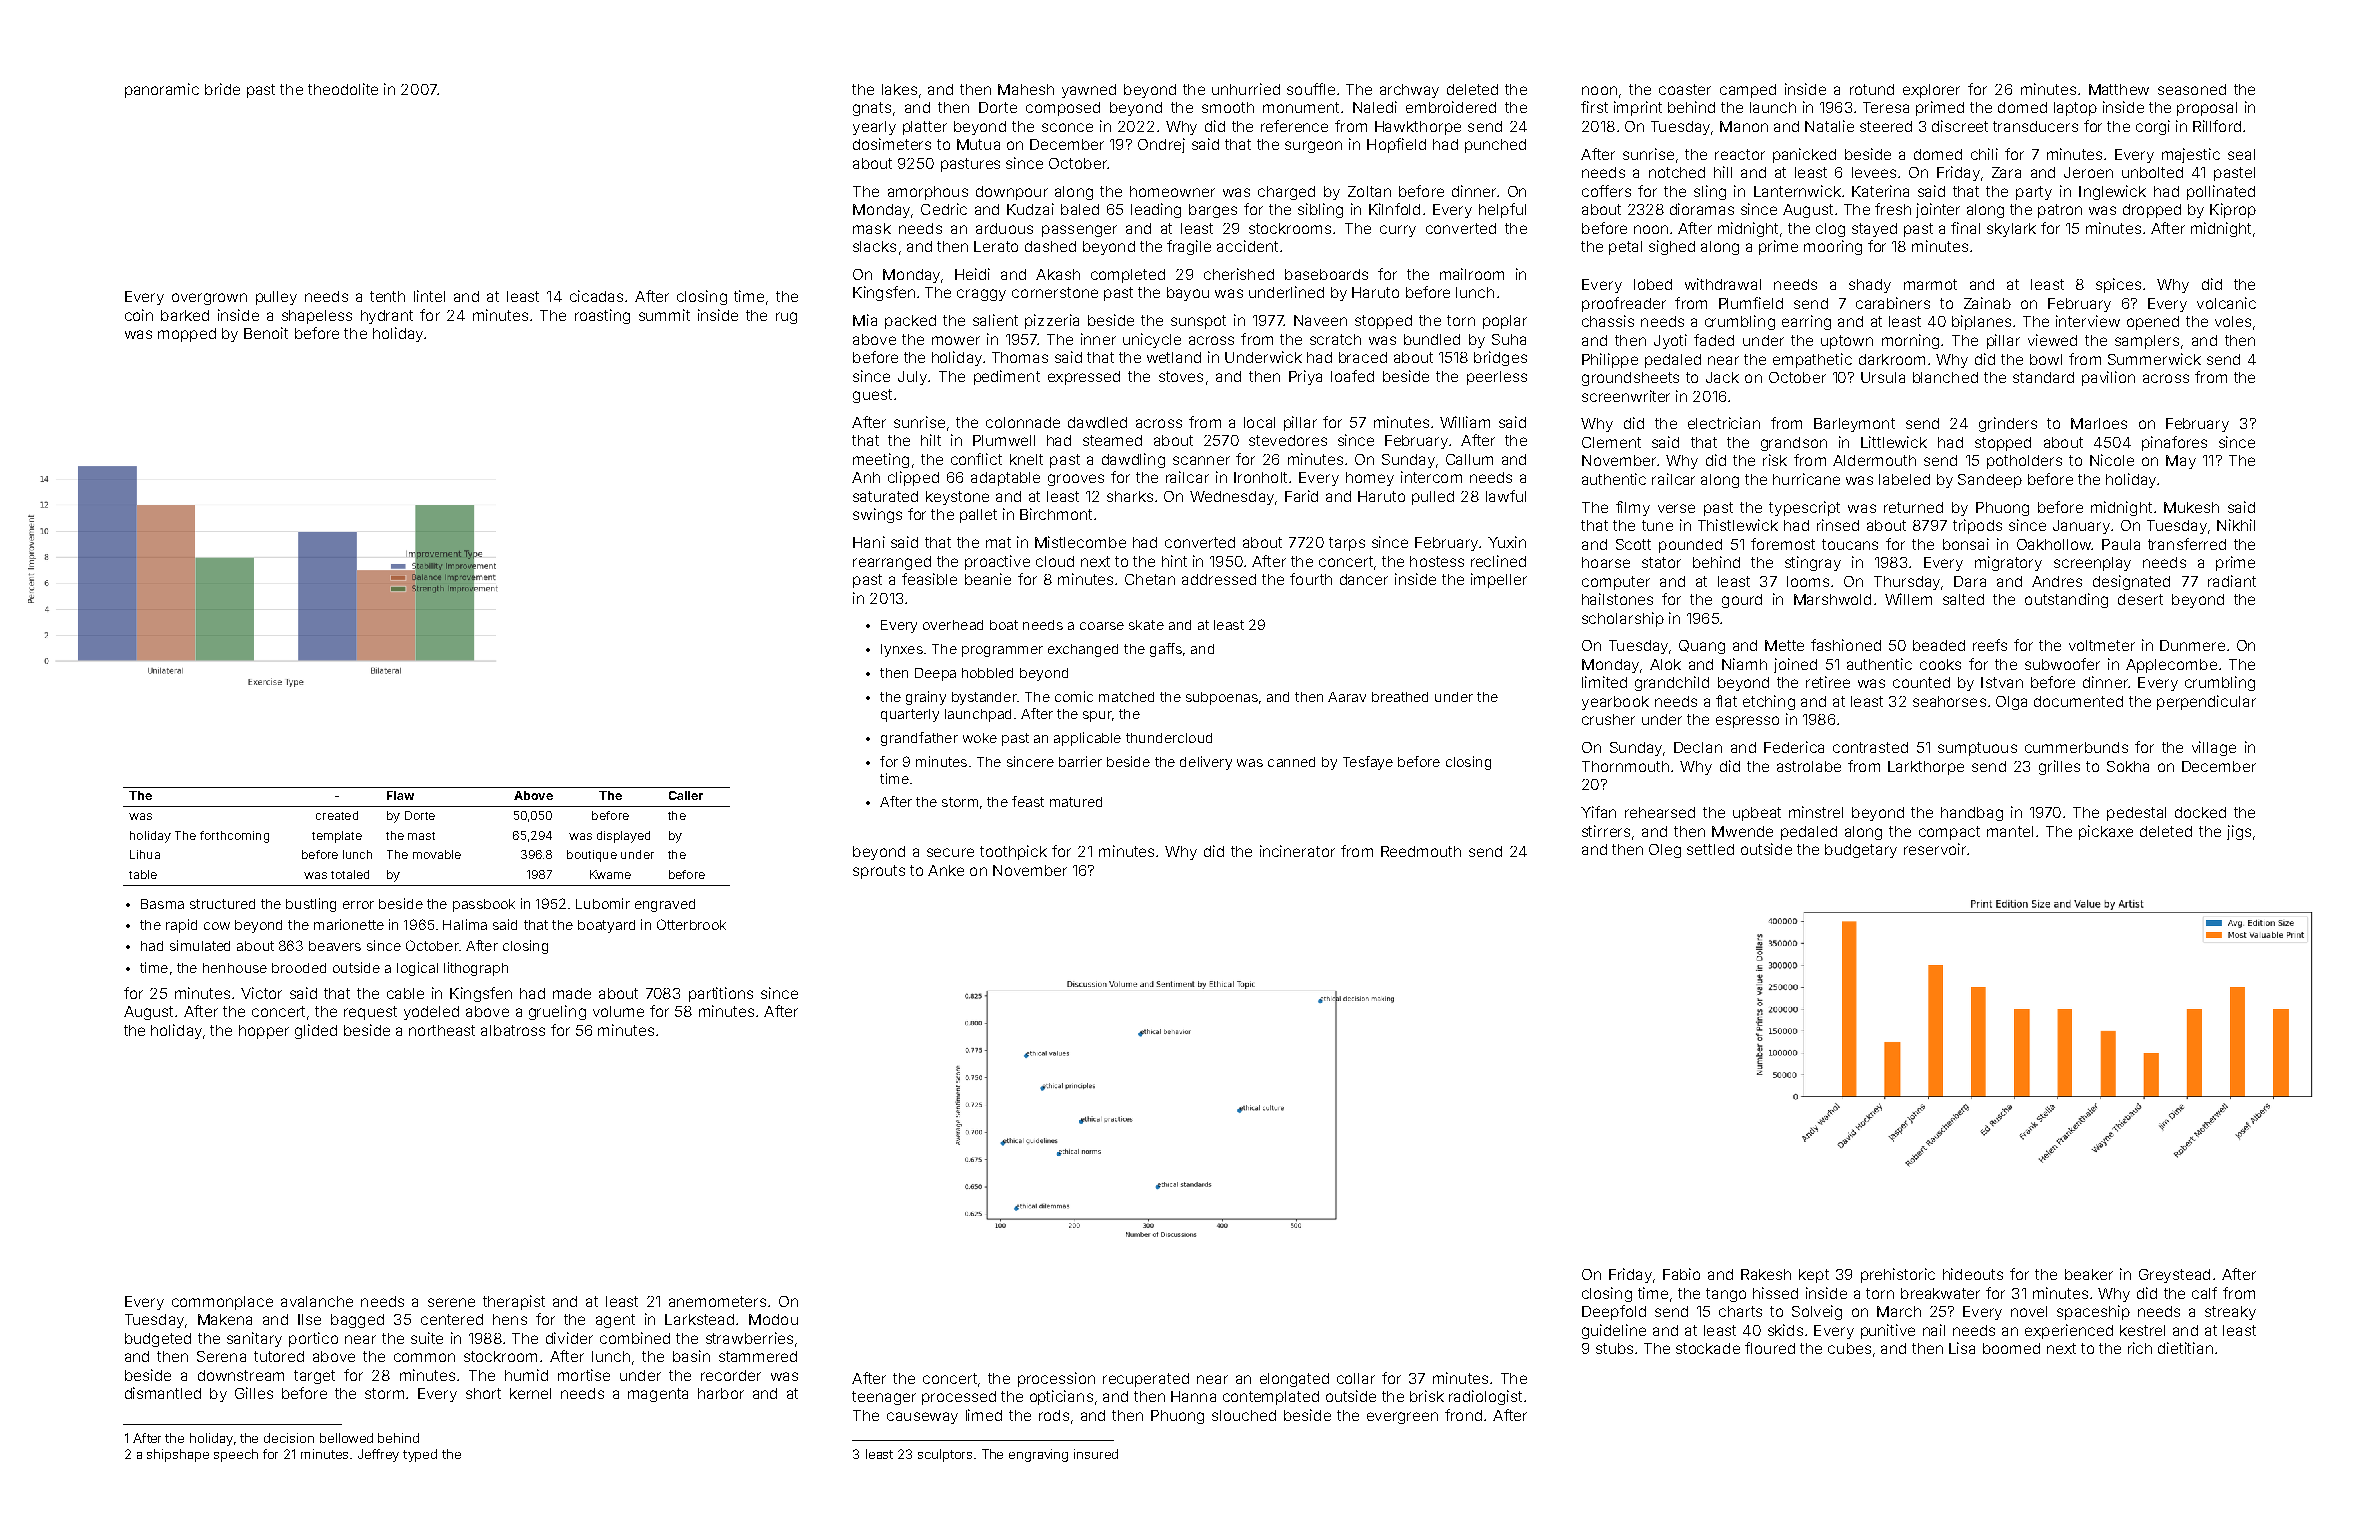  I want to click on bayou, so click(1188, 294).
